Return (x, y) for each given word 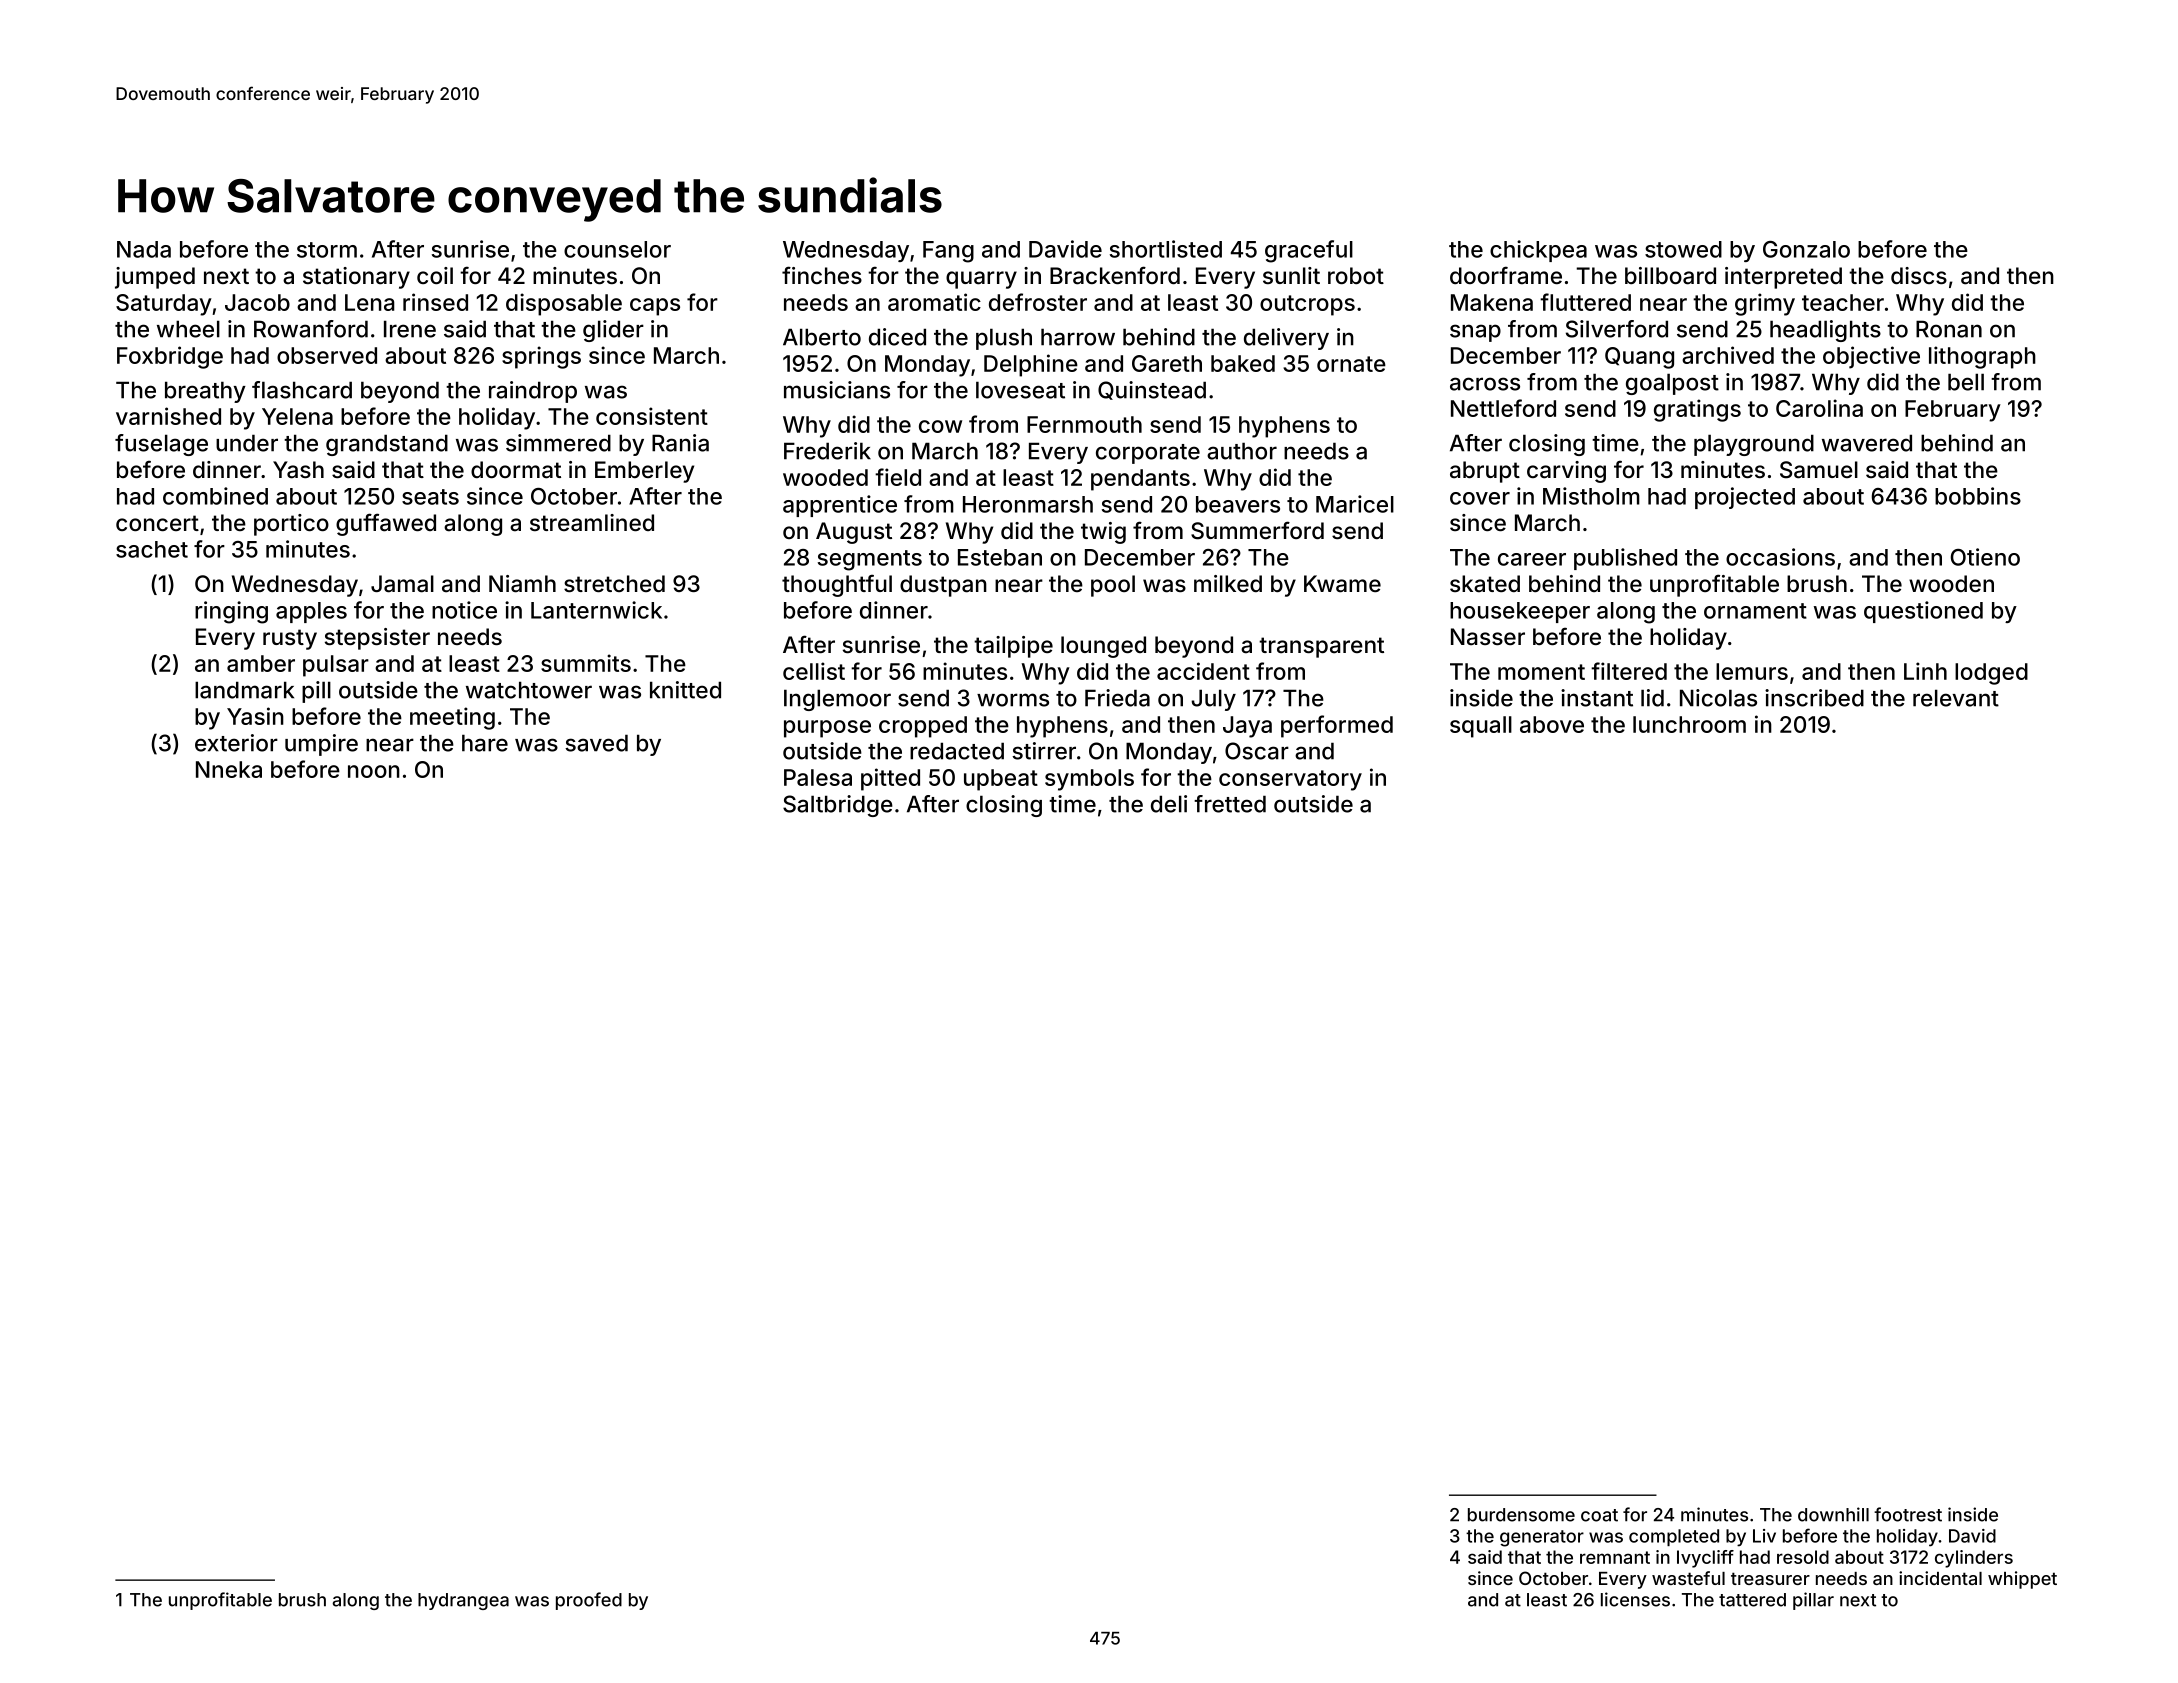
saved (596, 743)
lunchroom (1689, 724)
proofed (589, 1601)
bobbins (1978, 496)
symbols (1089, 780)
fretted (1230, 804)
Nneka (229, 769)
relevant (1956, 698)
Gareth (1167, 363)
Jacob (257, 302)
